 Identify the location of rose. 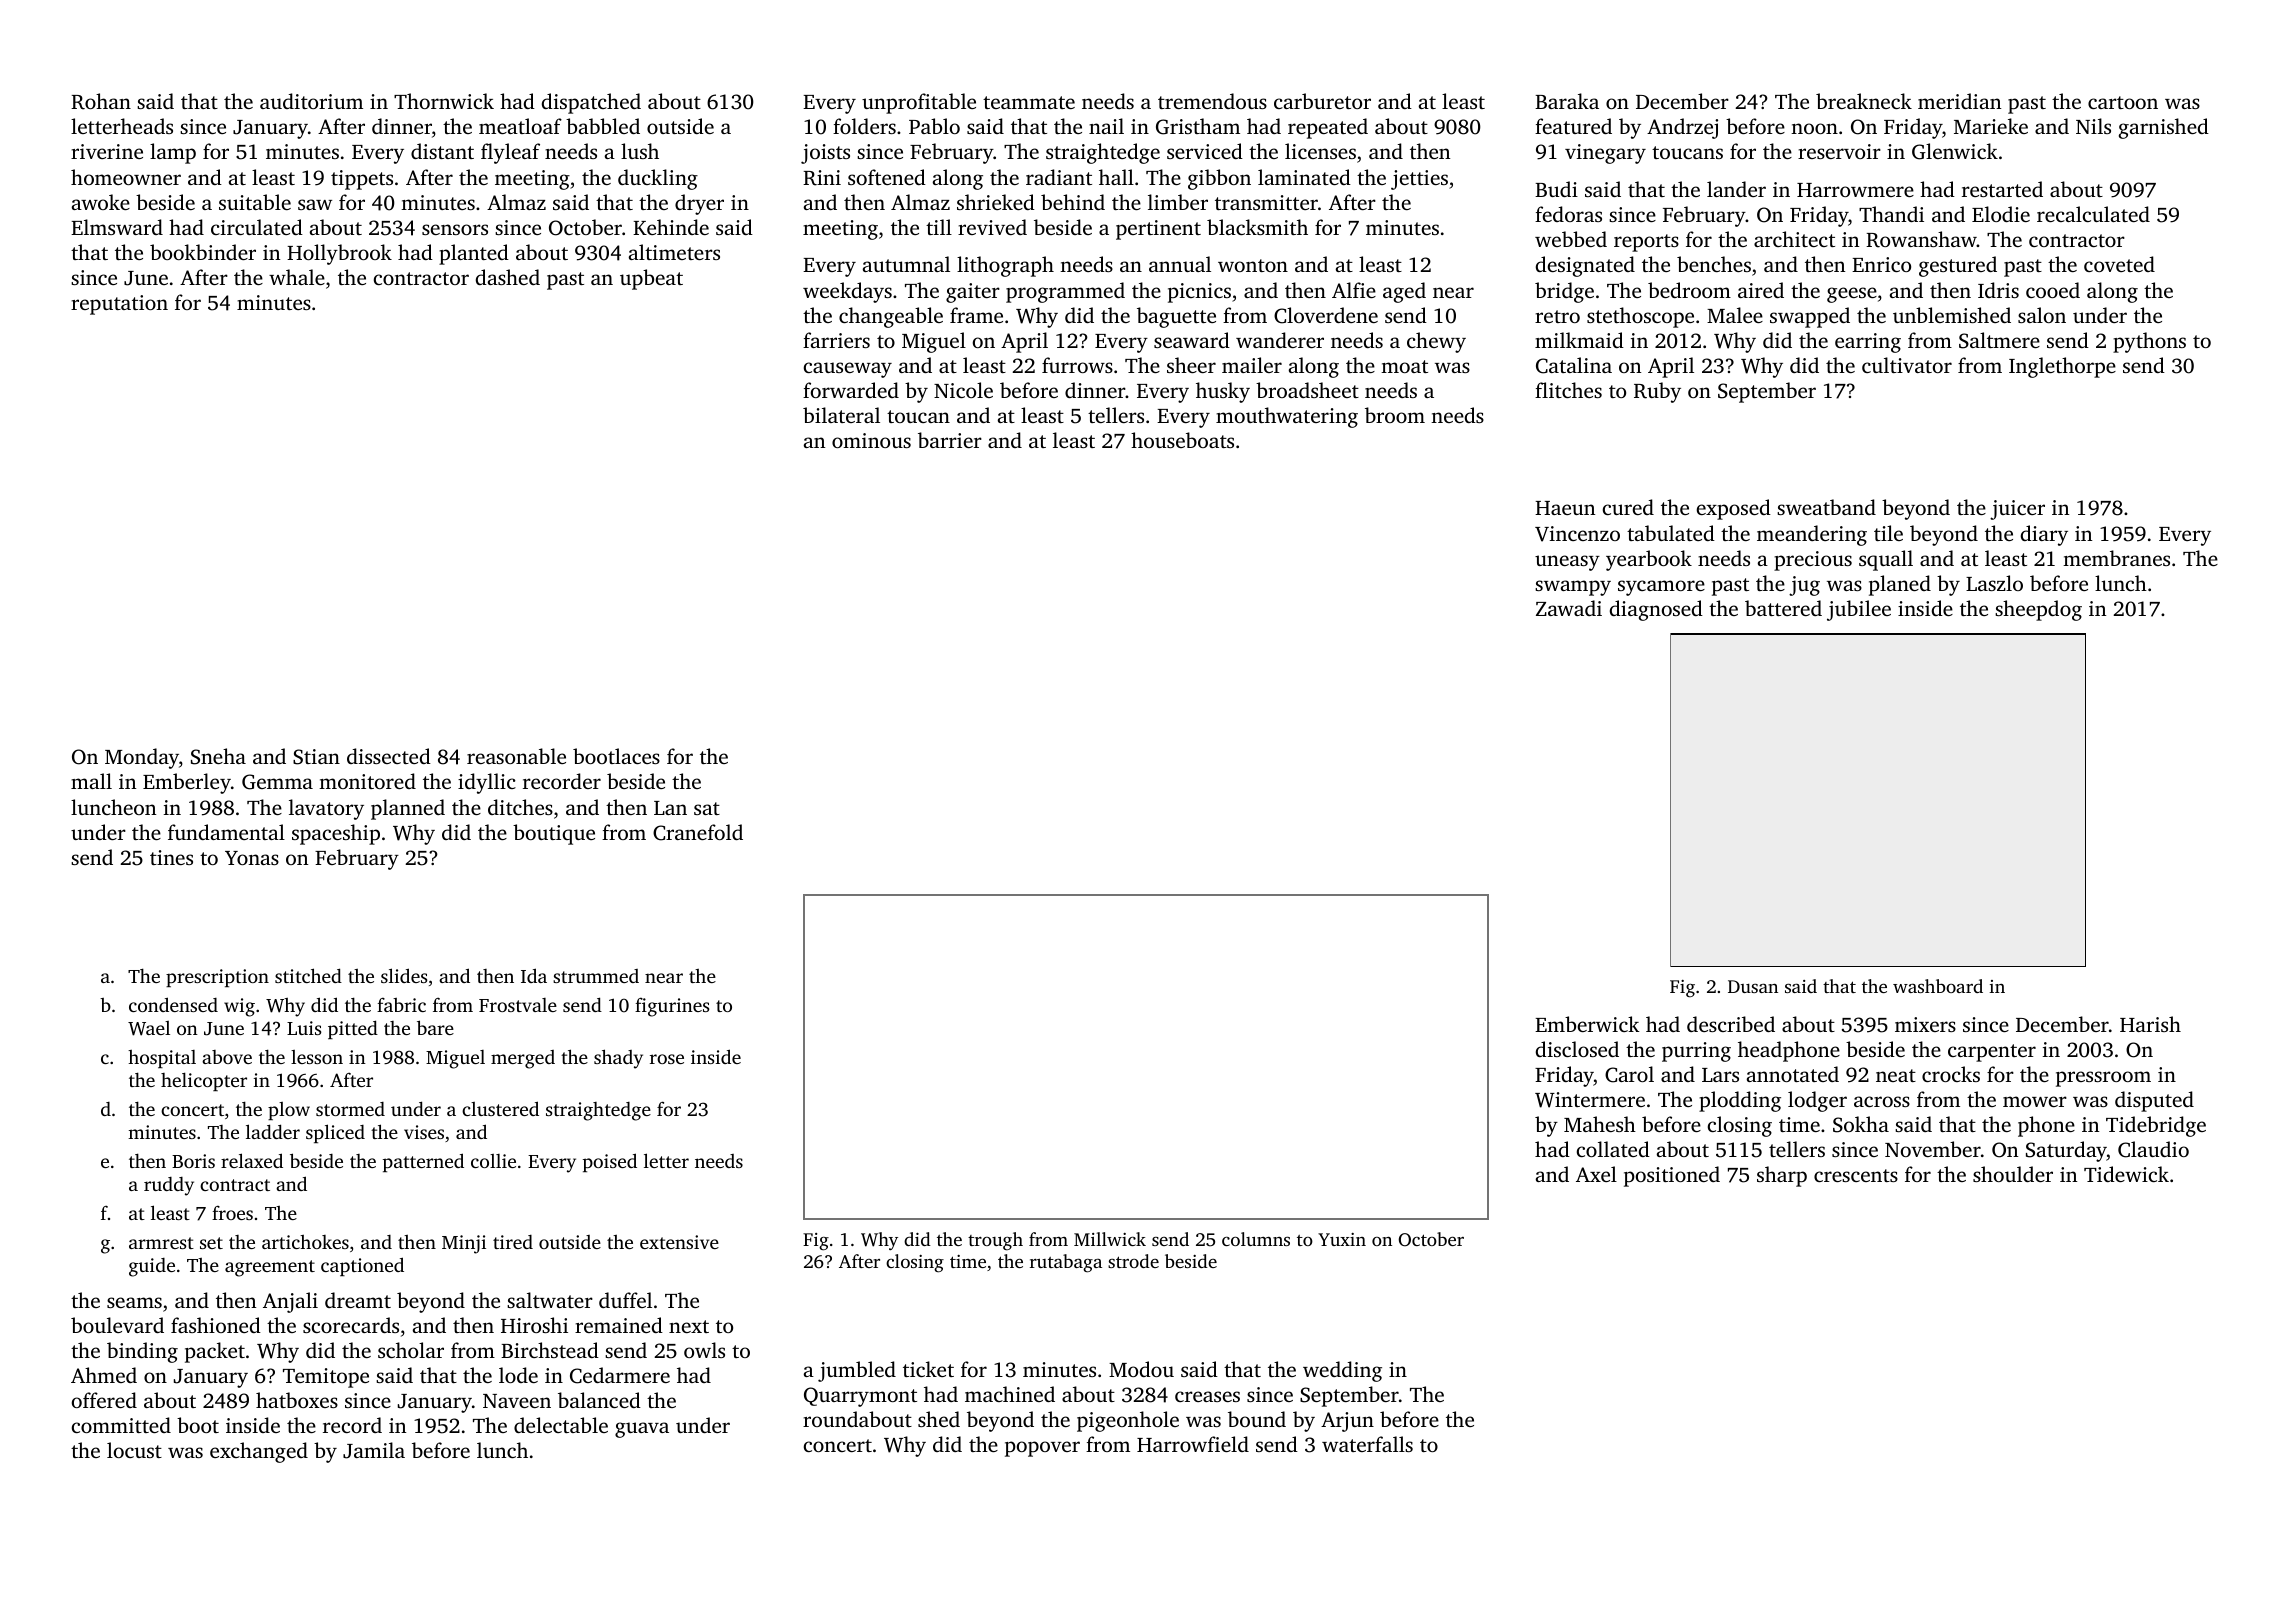
(667, 1059).
